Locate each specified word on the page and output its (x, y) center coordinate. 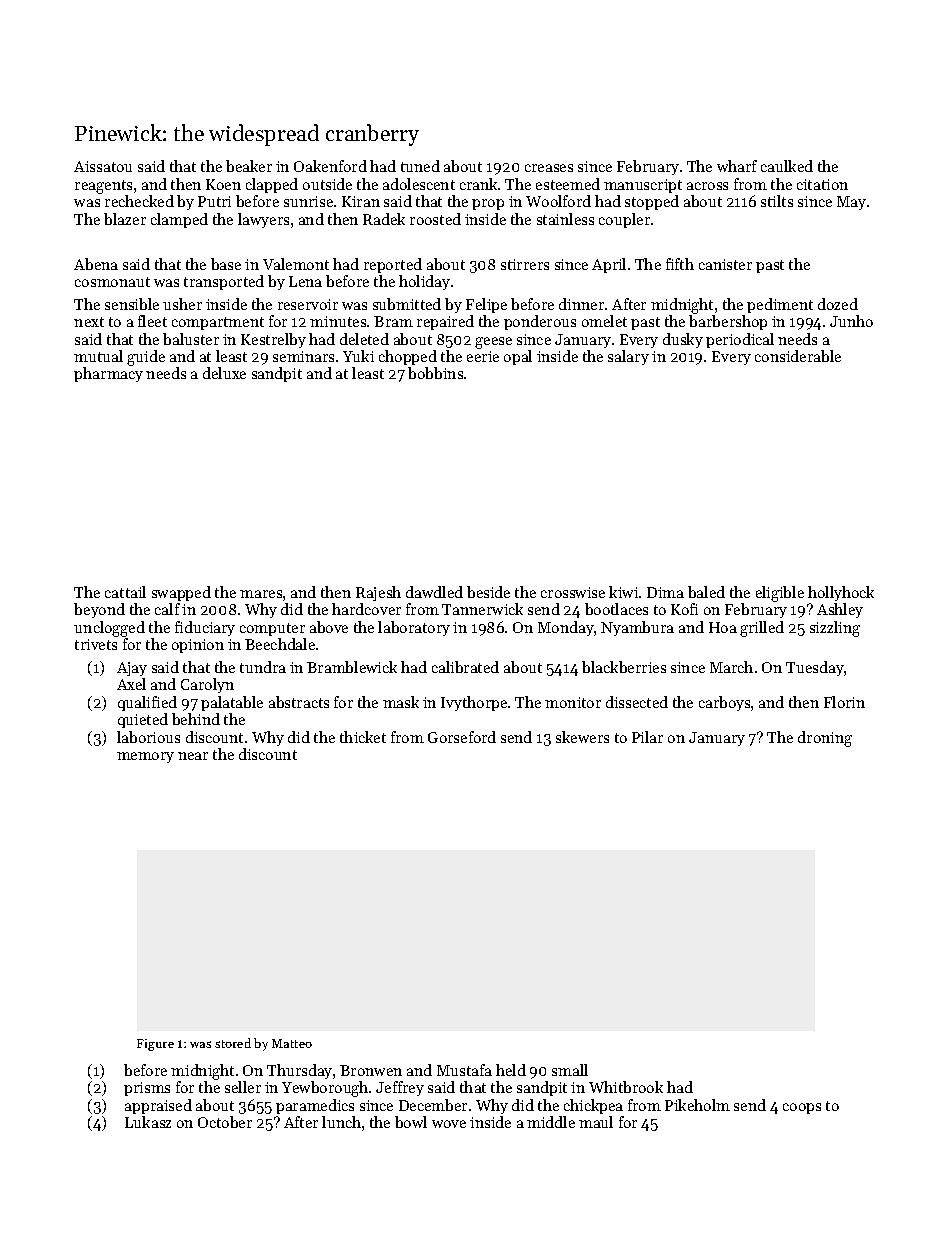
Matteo (292, 1043)
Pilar (647, 737)
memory (145, 757)
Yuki (358, 356)
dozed (838, 304)
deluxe (224, 373)
